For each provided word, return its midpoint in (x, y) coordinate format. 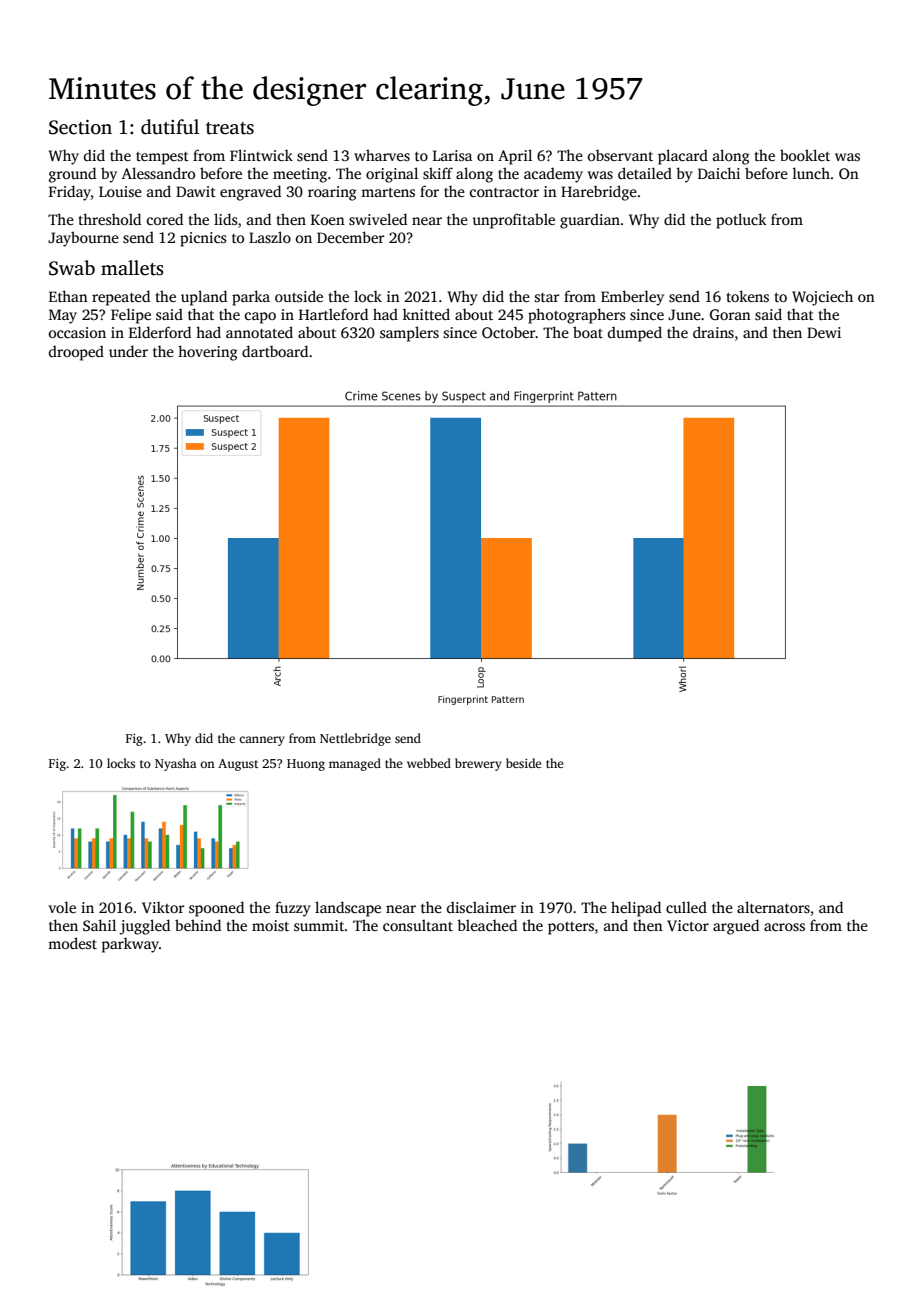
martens (388, 192)
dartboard (275, 351)
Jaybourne (83, 239)
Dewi (824, 332)
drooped (76, 353)
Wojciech (822, 298)
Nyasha (176, 764)
